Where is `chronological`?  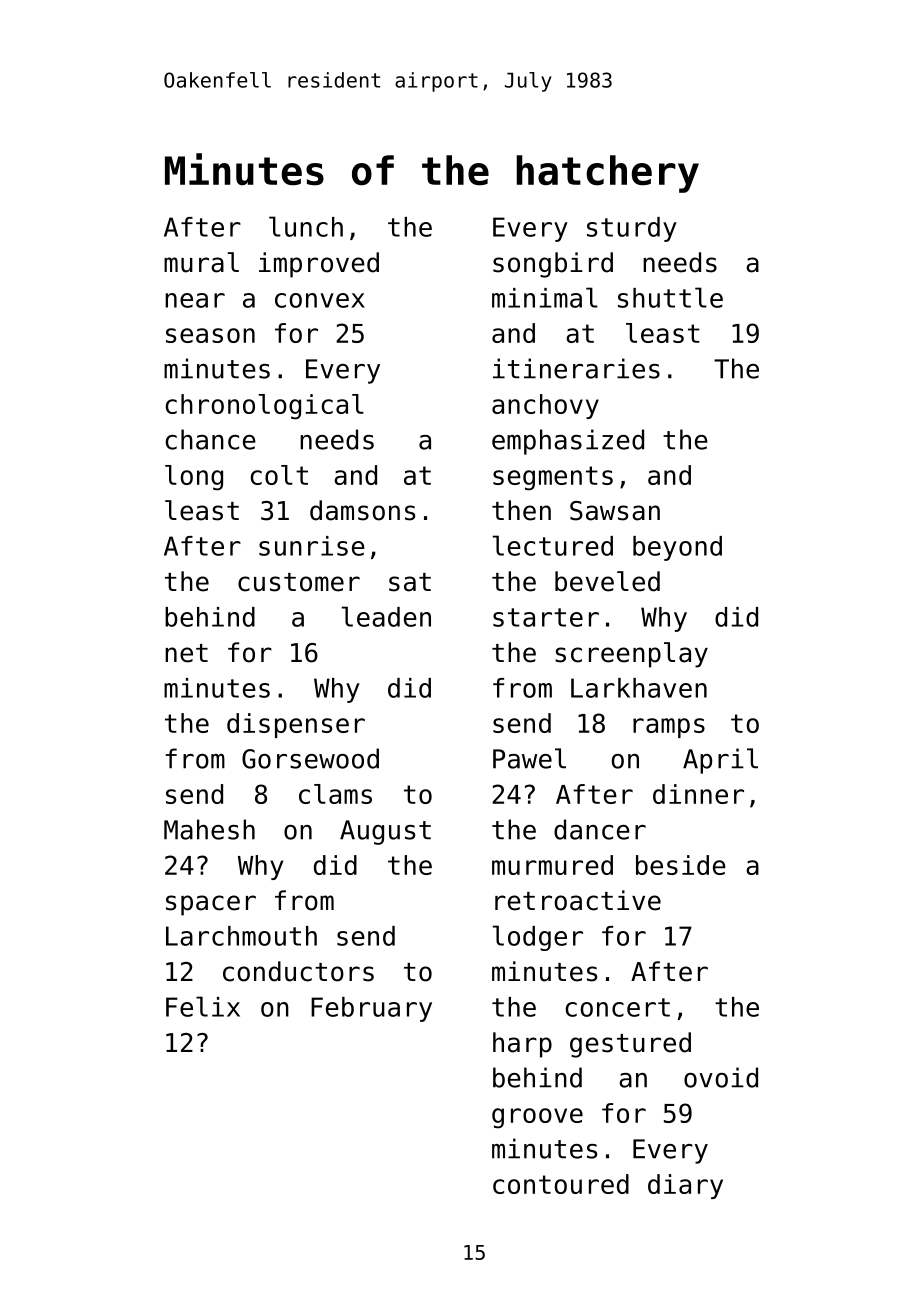 chronological is located at coordinates (264, 407).
